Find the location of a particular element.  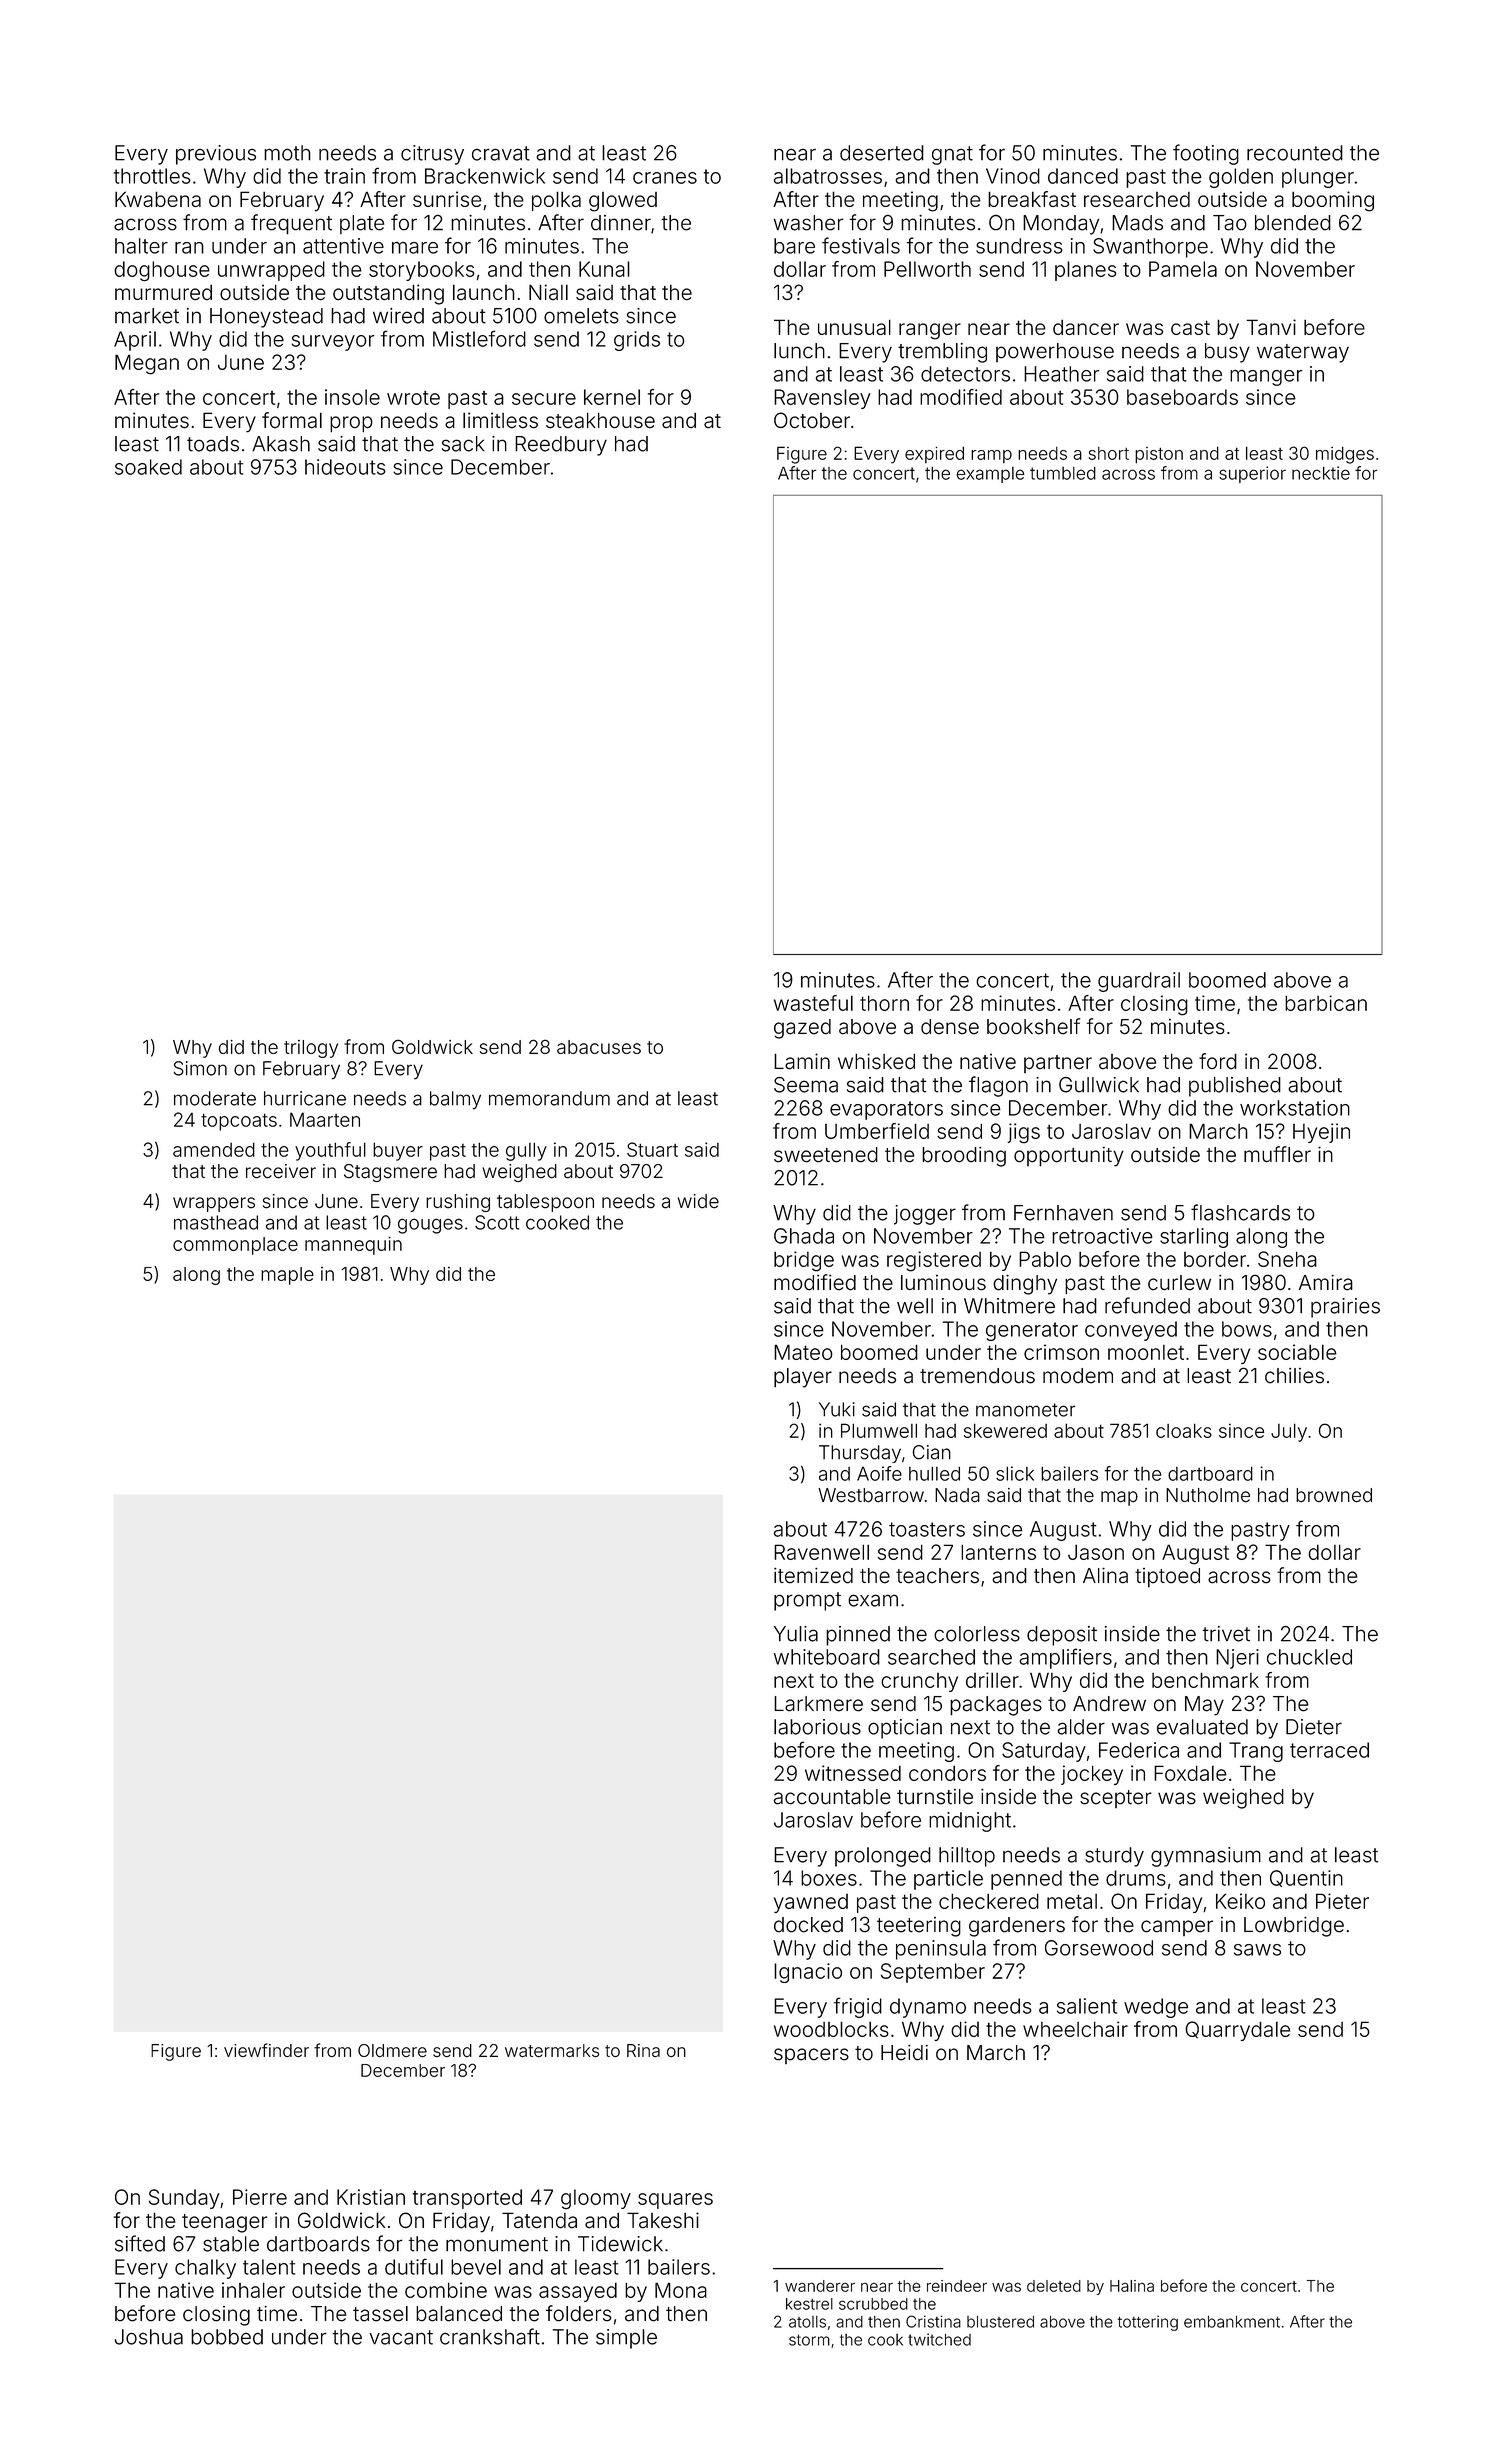

Sneha is located at coordinates (1287, 1259).
